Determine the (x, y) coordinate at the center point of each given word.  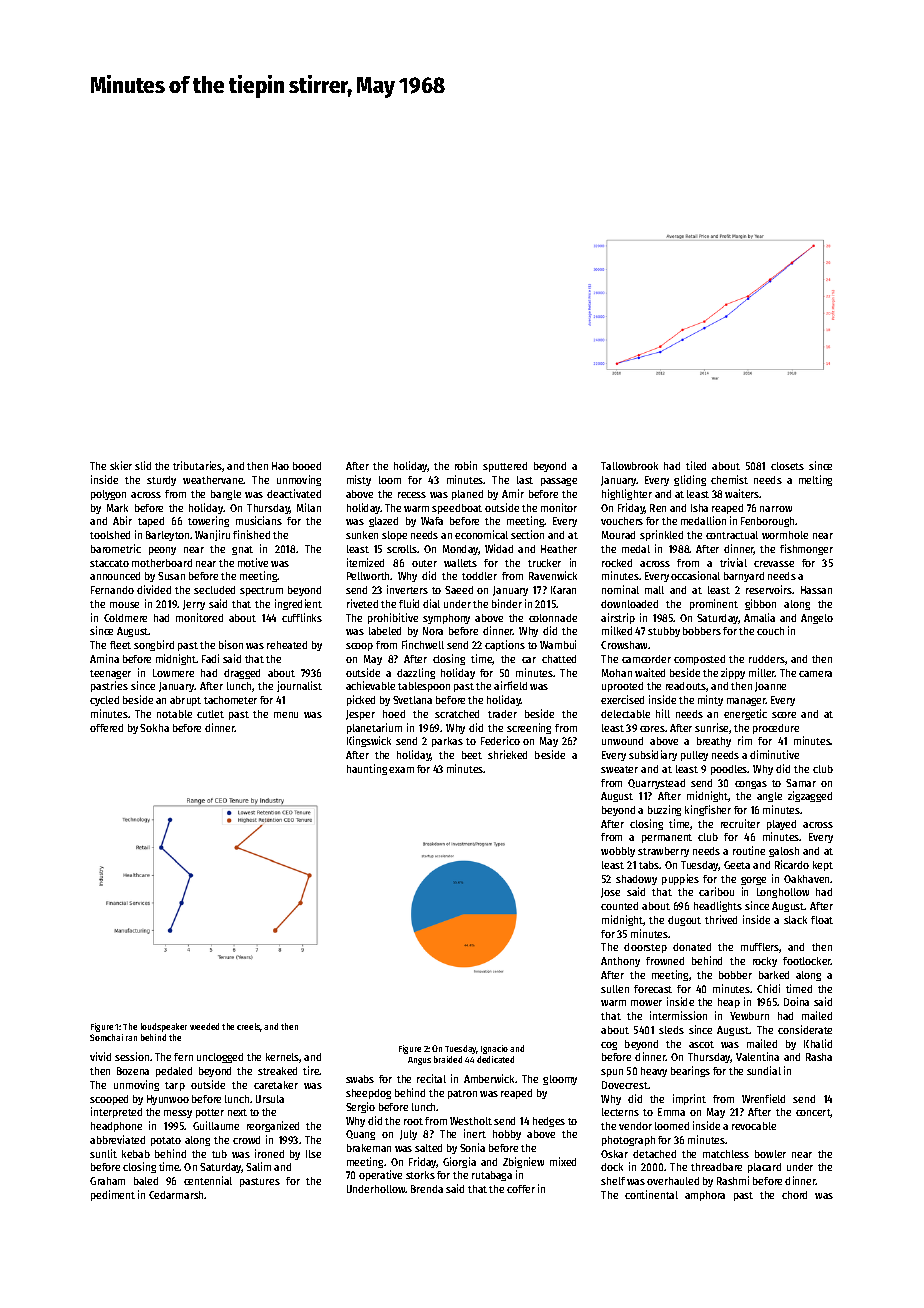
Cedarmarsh (177, 1195)
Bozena (133, 1071)
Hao (280, 466)
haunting (367, 769)
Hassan (816, 590)
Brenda (427, 1189)
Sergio (360, 1107)
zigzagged (810, 796)
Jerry (194, 605)
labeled (385, 631)
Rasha (819, 1057)
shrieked (507, 754)
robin (466, 465)
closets (787, 466)
